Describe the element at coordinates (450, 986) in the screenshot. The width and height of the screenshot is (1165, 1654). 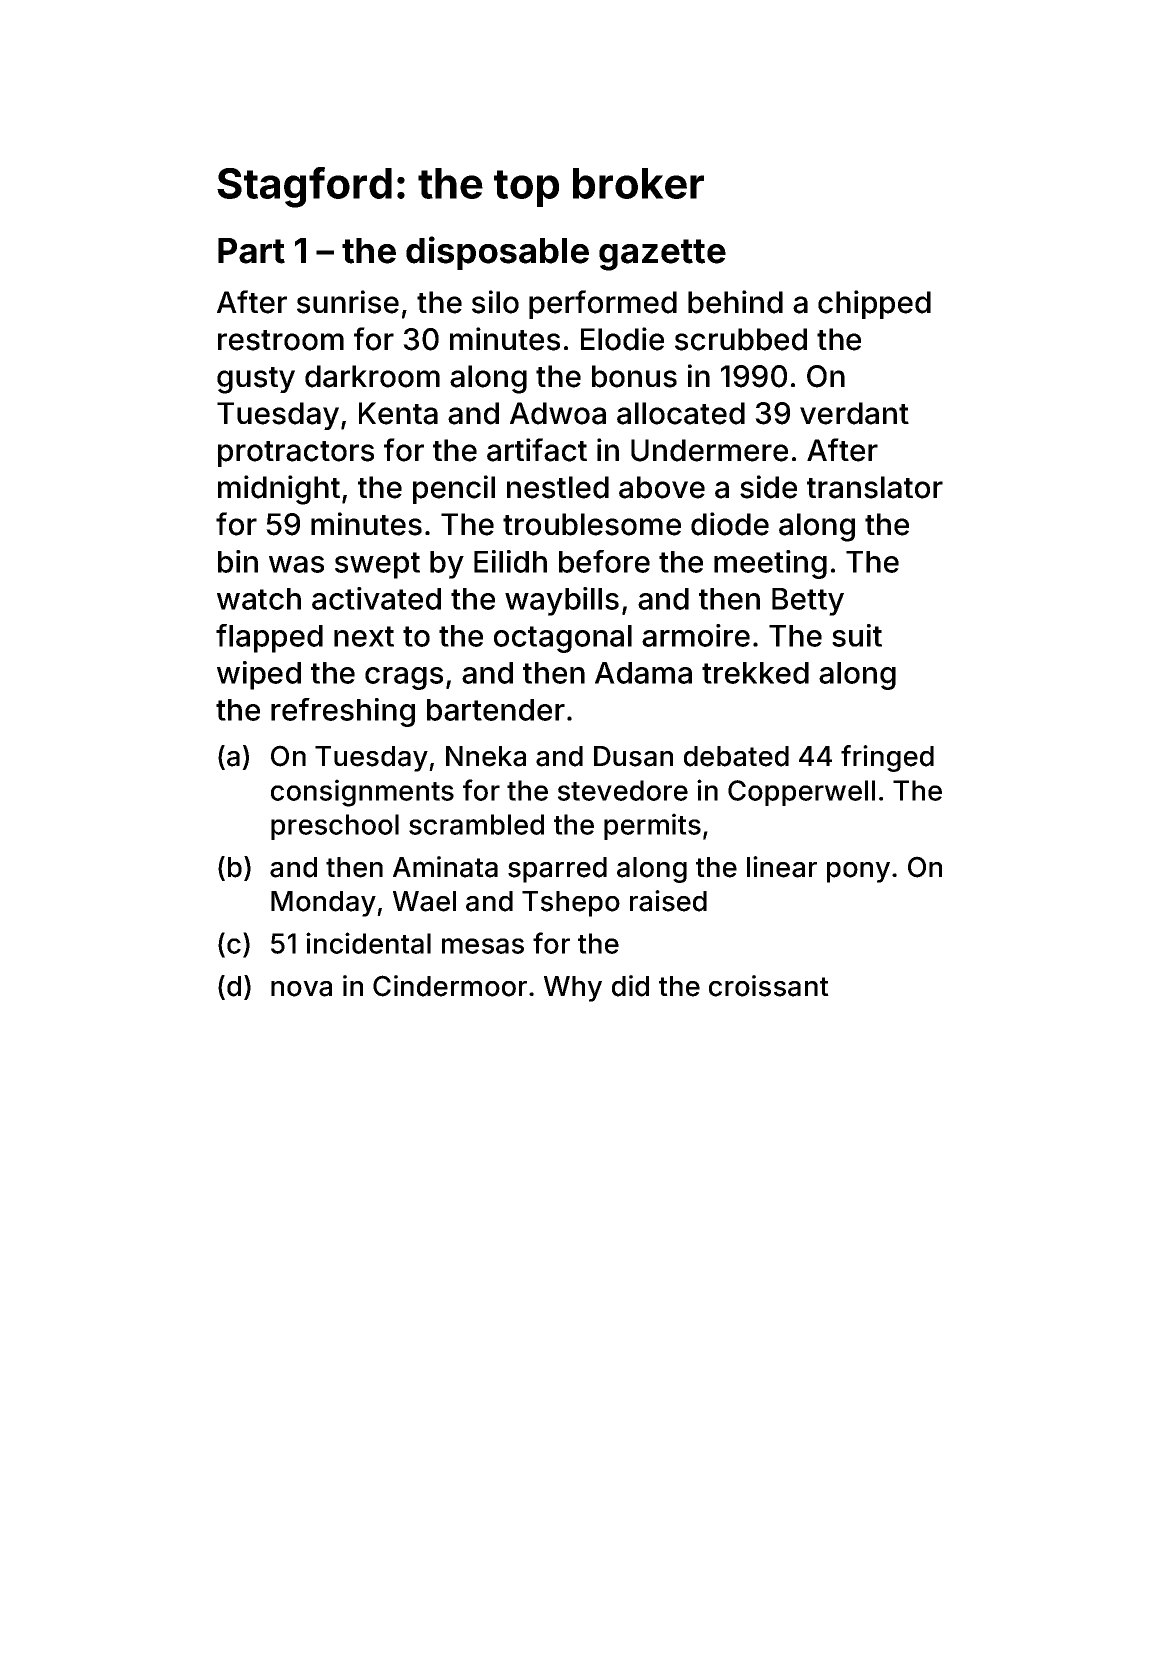
I see `Cindermoor` at that location.
